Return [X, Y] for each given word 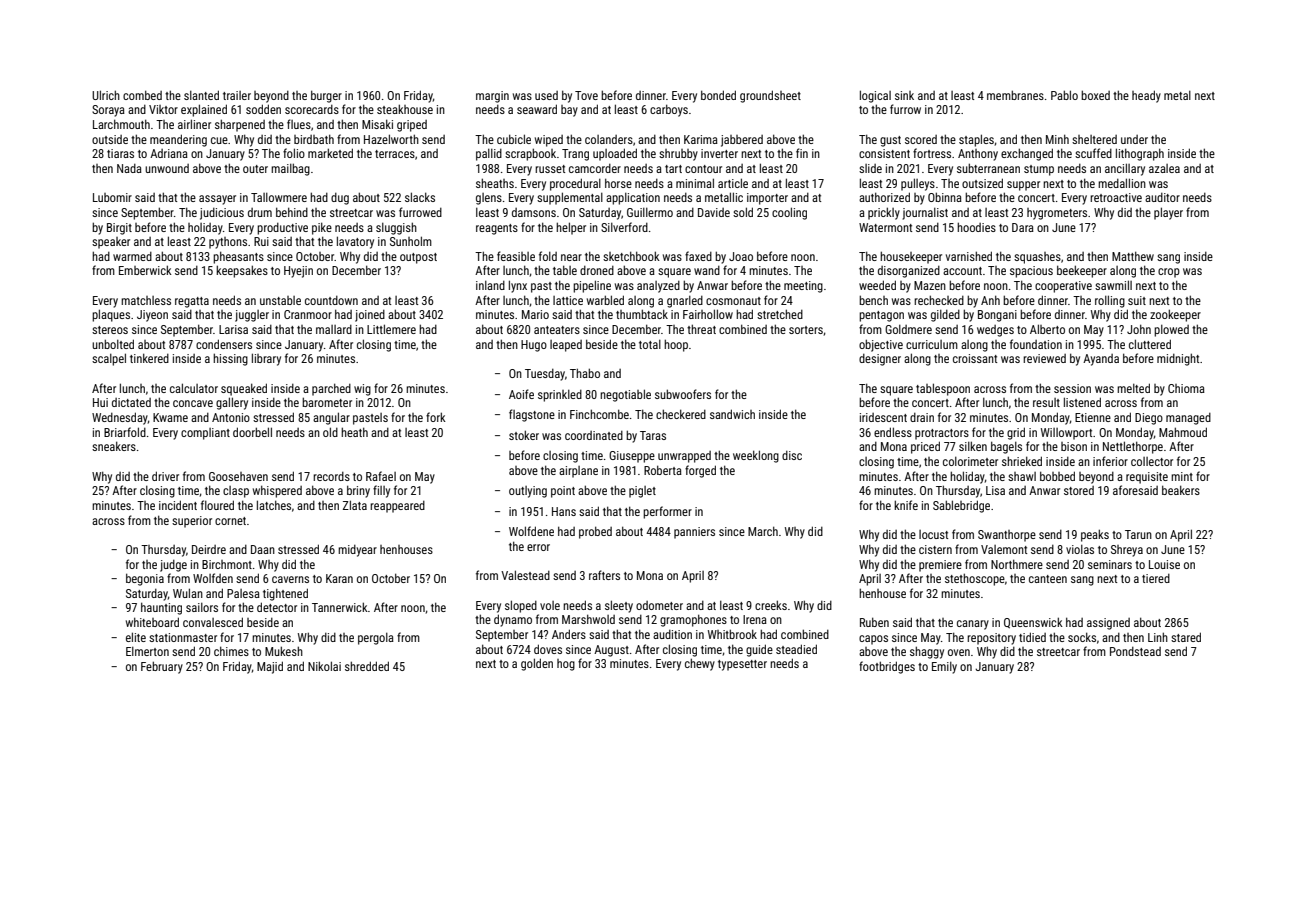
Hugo [534, 346]
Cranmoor [308, 314]
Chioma [1186, 388]
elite [136, 637]
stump [1039, 170]
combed [142, 95]
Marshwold [588, 619]
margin [492, 97]
